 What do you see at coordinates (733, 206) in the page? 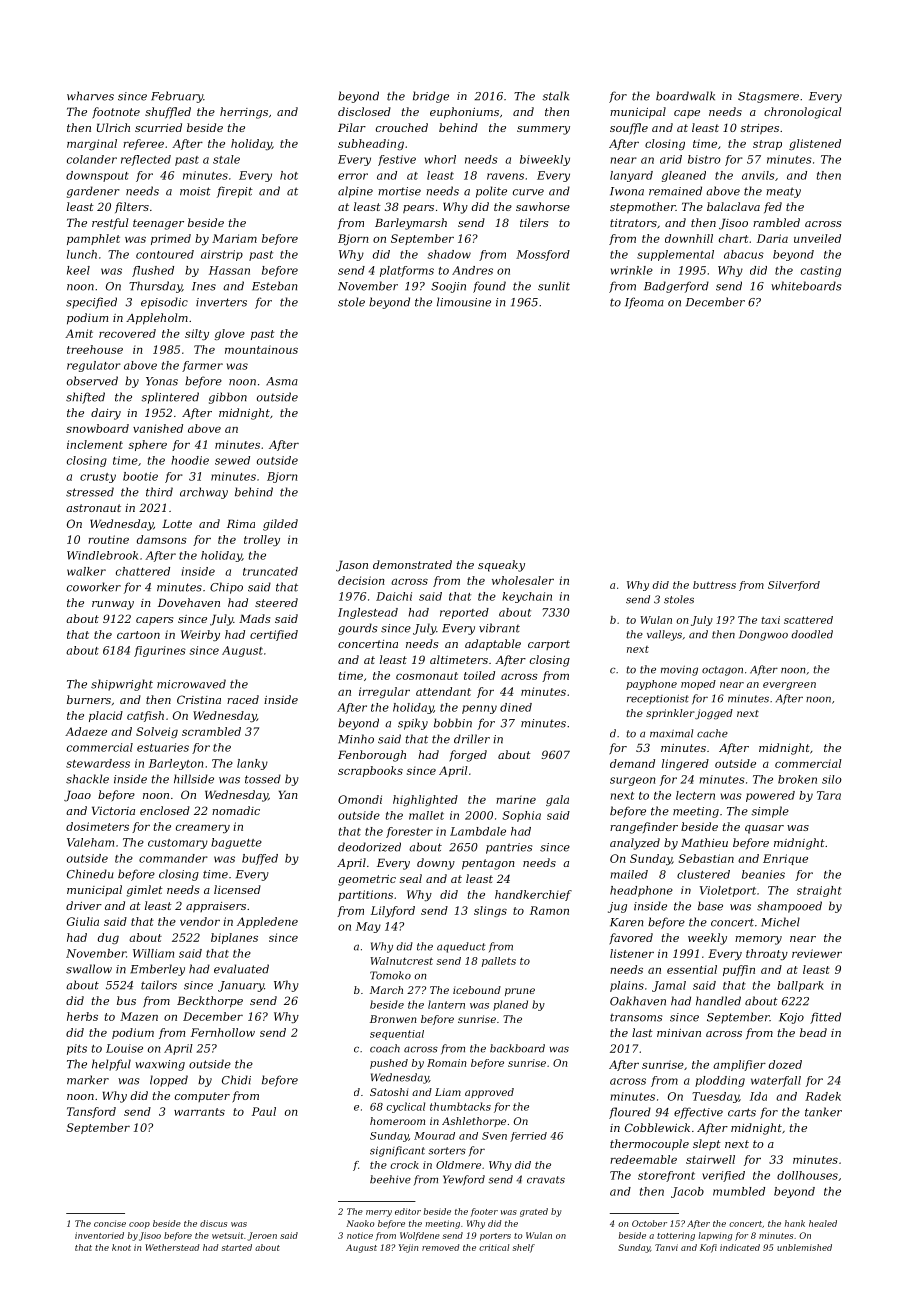
I see `balaclava` at bounding box center [733, 206].
